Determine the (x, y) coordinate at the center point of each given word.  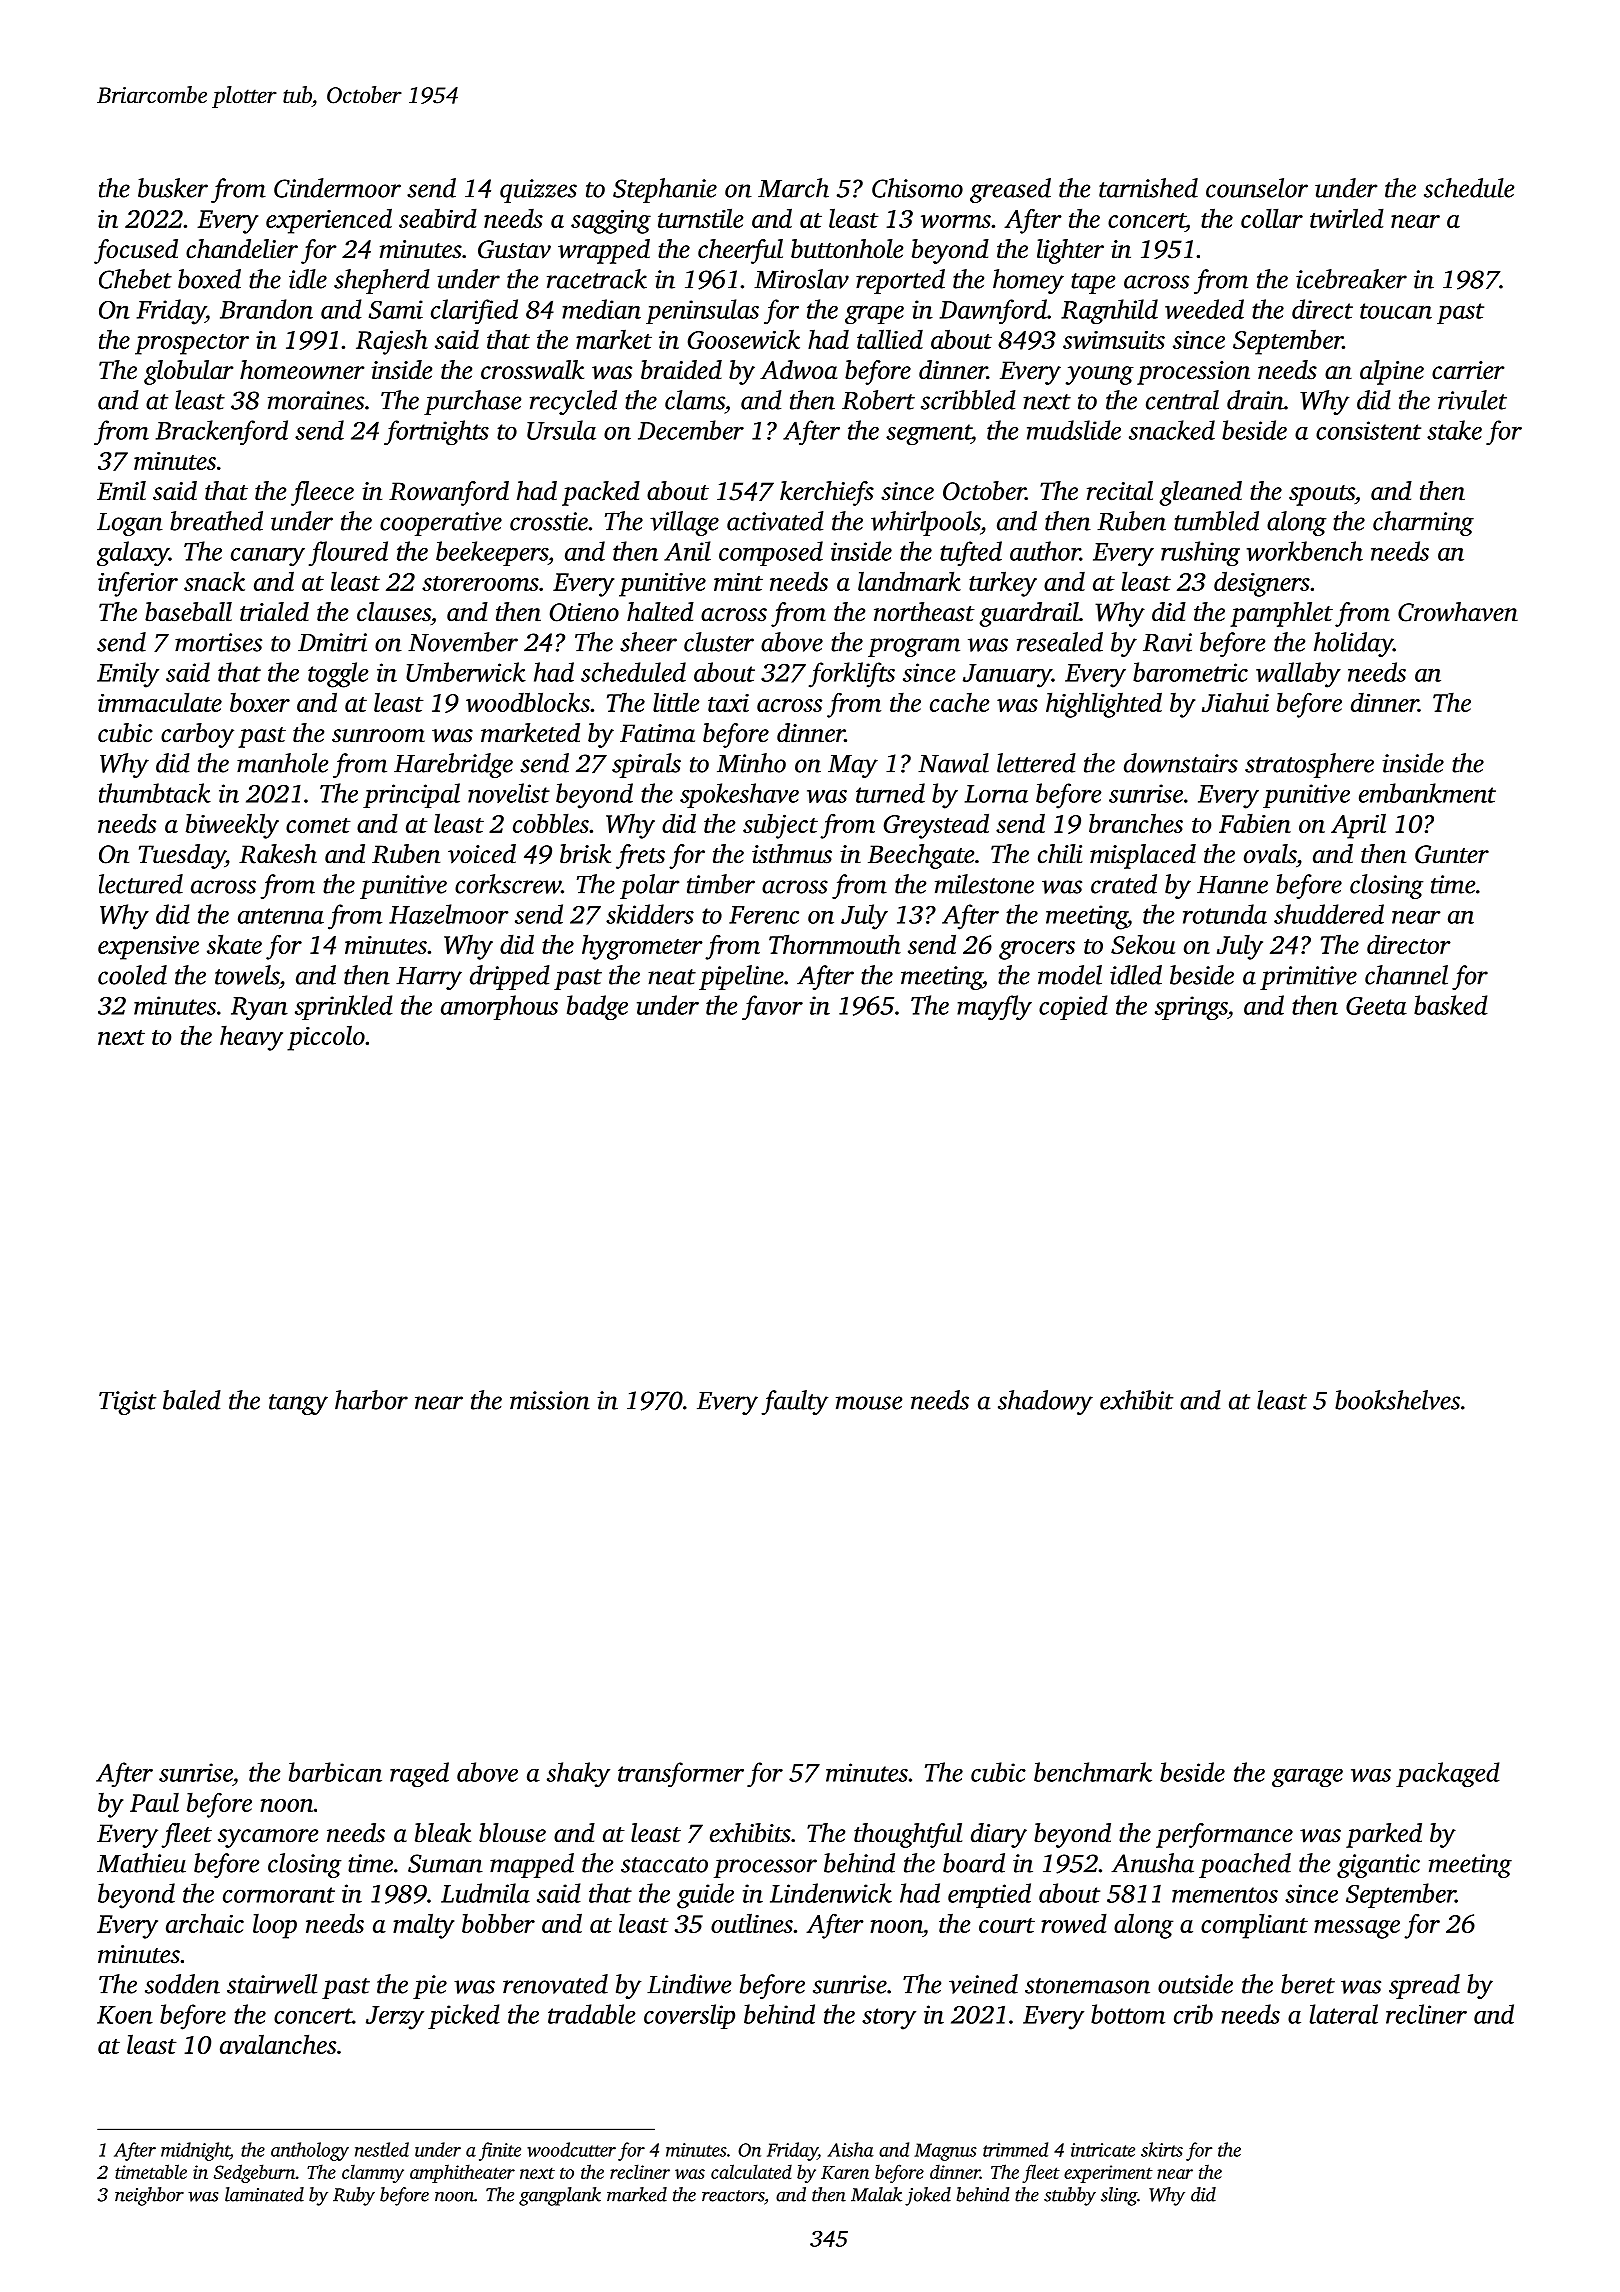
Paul (154, 1802)
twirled (1347, 218)
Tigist (127, 1403)
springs (1191, 1008)
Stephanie (665, 190)
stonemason (1087, 1986)
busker (173, 188)
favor (772, 1007)
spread (1424, 1986)
